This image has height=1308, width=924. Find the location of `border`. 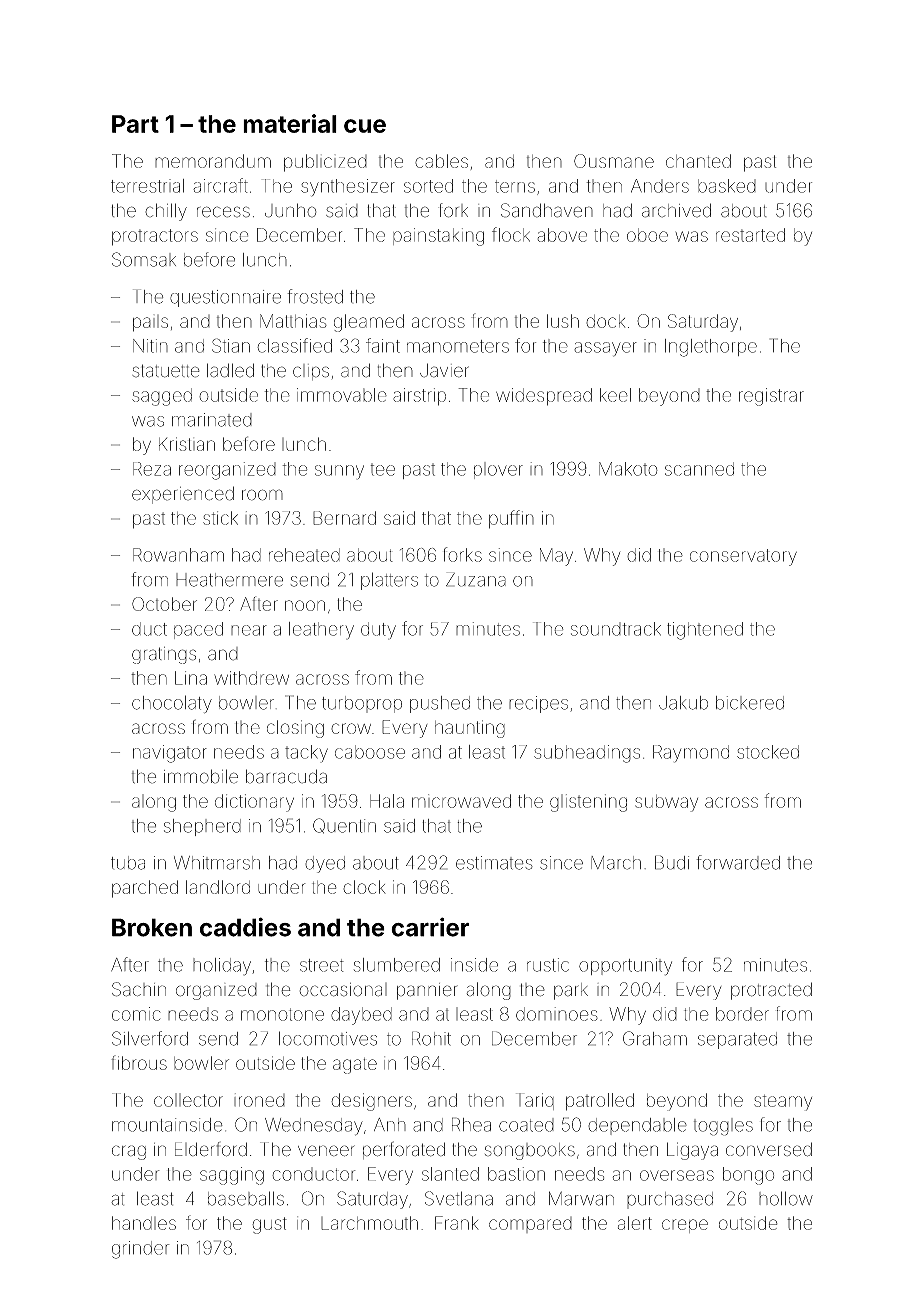

border is located at coordinates (742, 1014).
